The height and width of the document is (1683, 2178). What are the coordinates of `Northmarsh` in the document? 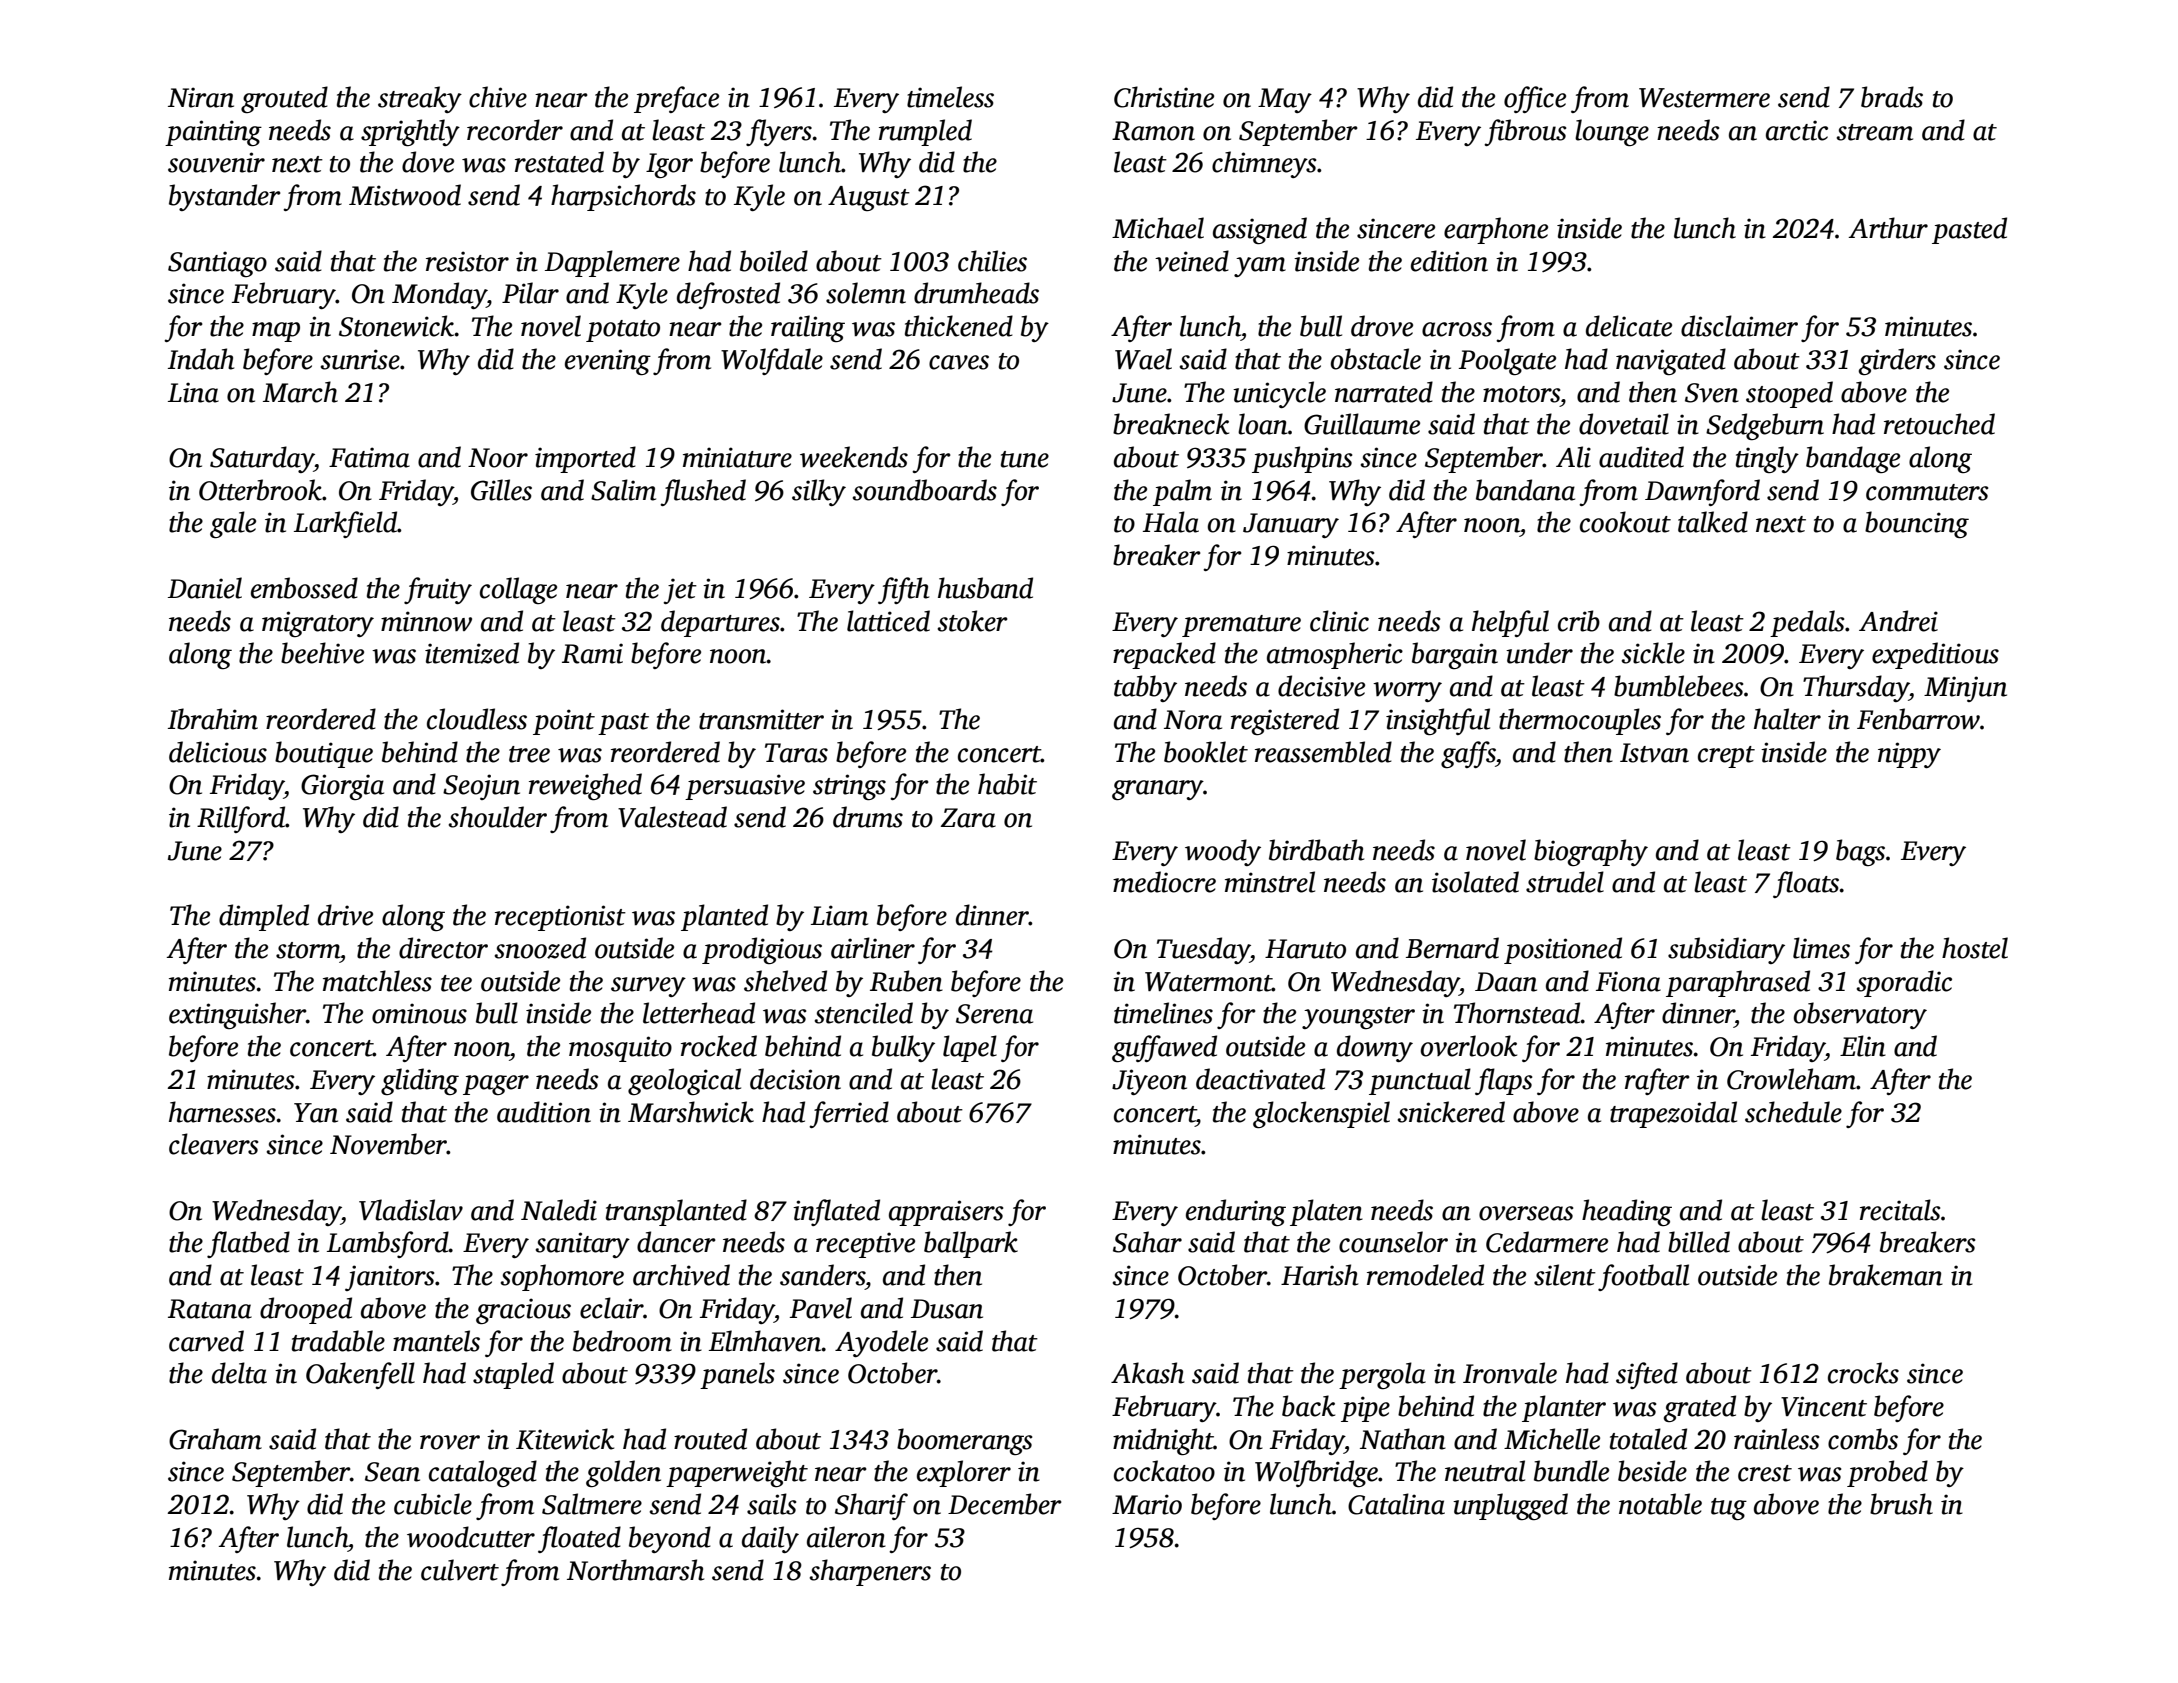 It's located at (635, 1570).
